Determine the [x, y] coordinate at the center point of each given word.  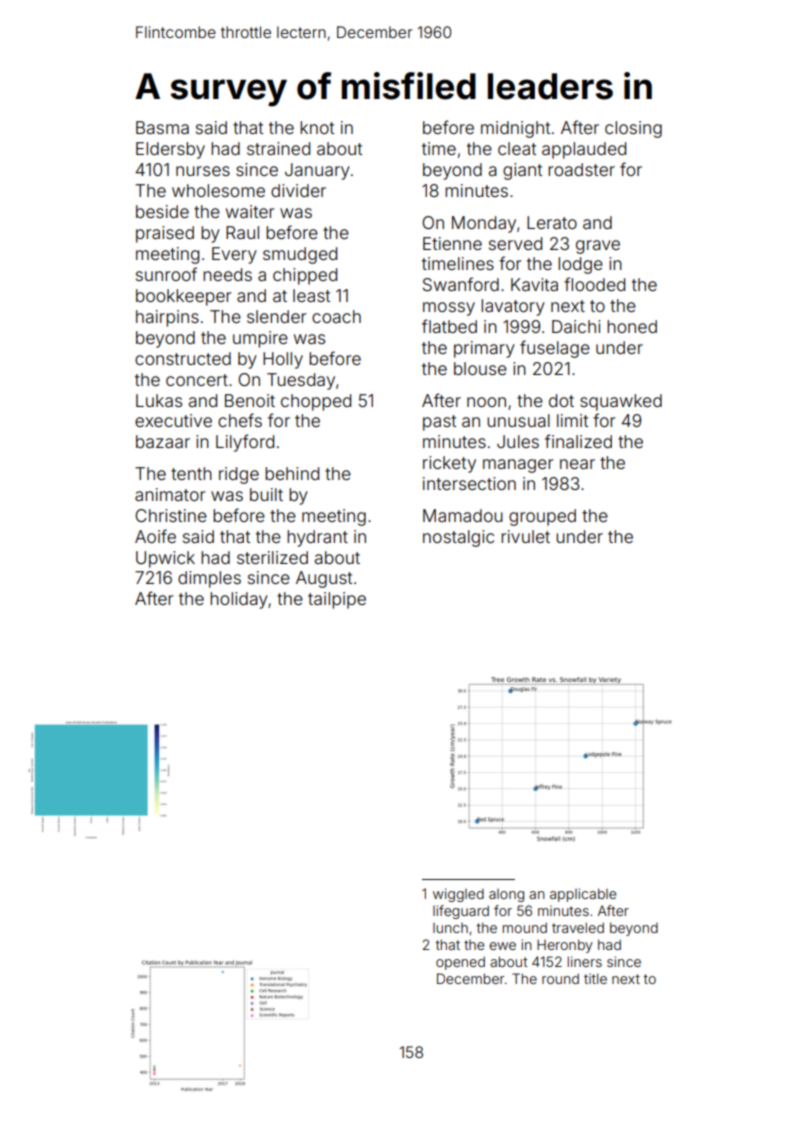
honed [632, 326]
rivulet [525, 536]
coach [336, 316]
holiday [239, 600]
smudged [300, 255]
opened [460, 963]
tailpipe [337, 600]
